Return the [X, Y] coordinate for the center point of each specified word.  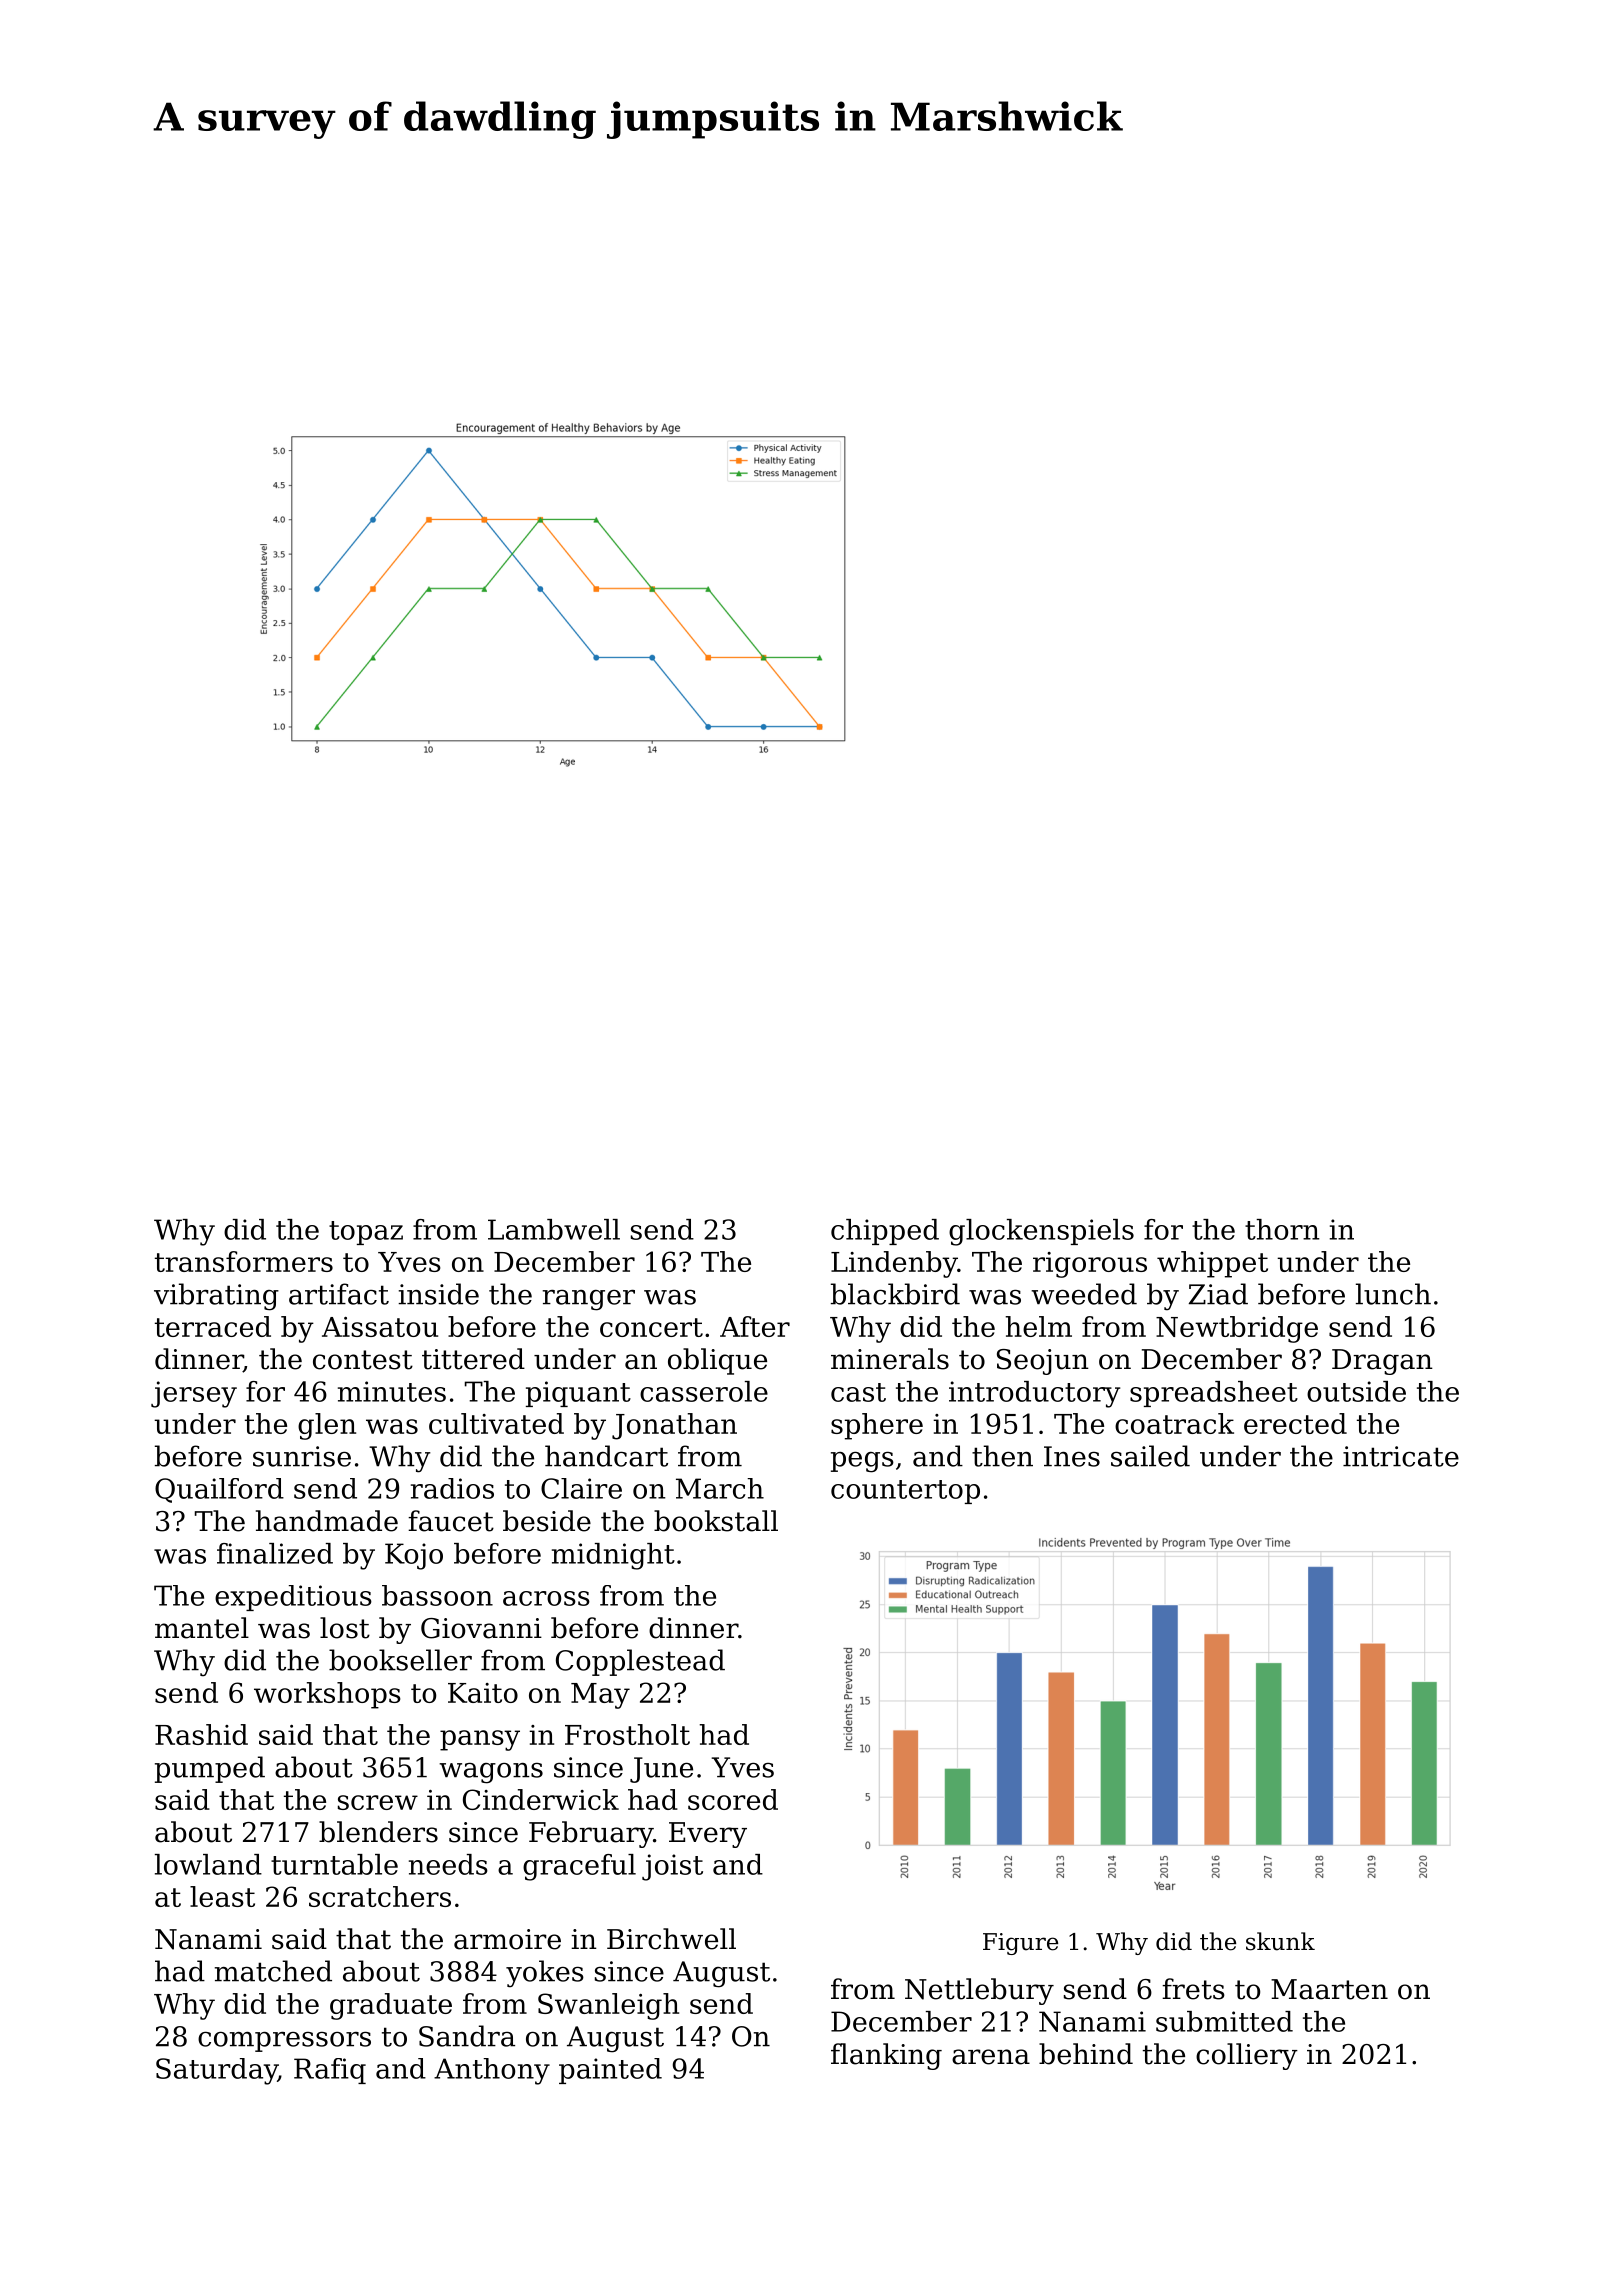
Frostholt [627, 1734]
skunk [1280, 1941]
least [222, 1896]
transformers [244, 1261]
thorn [1282, 1229]
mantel [202, 1628]
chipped [885, 1232]
